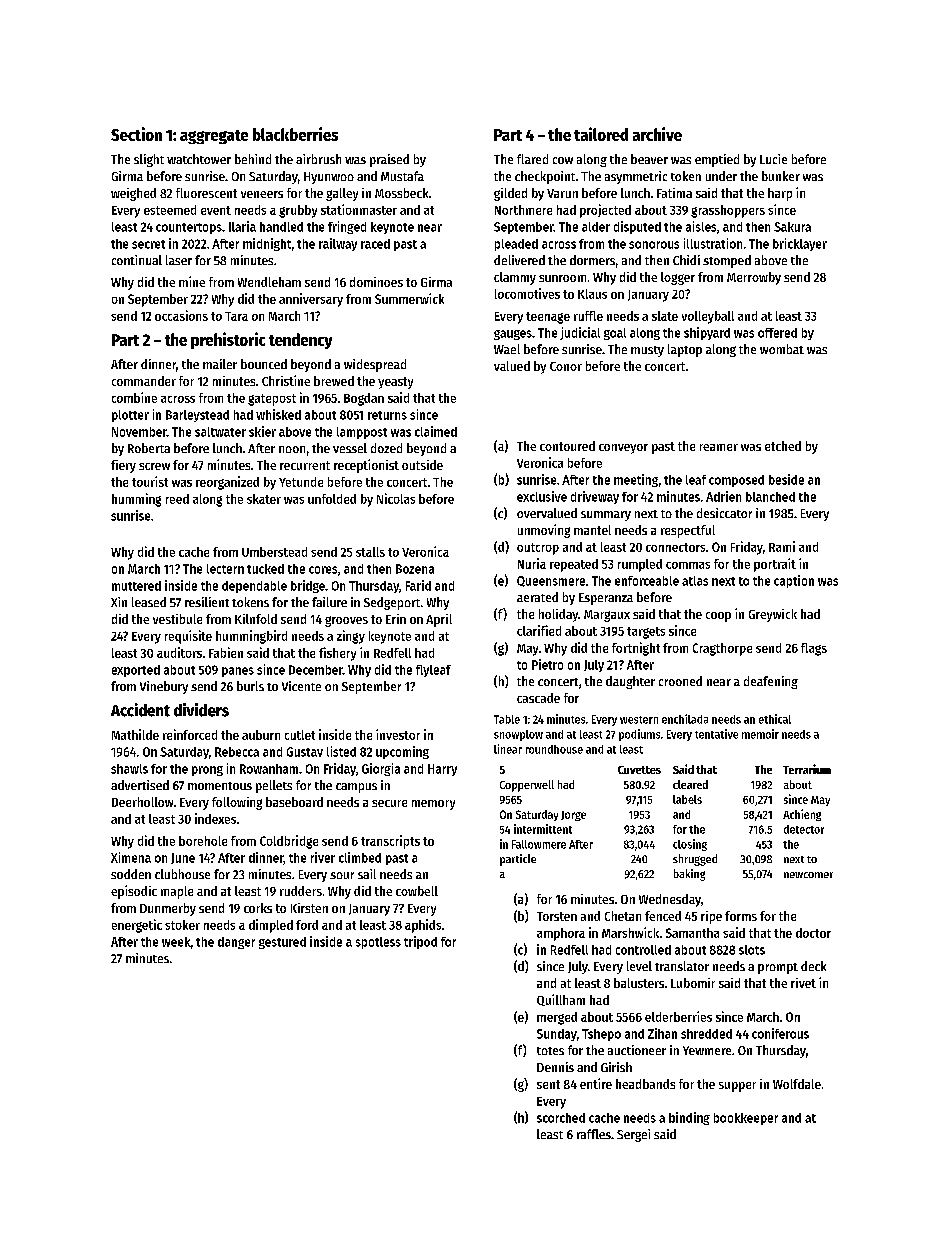 This document has height=1233, width=952. What do you see at coordinates (754, 278) in the document?
I see `Merrowby` at bounding box center [754, 278].
